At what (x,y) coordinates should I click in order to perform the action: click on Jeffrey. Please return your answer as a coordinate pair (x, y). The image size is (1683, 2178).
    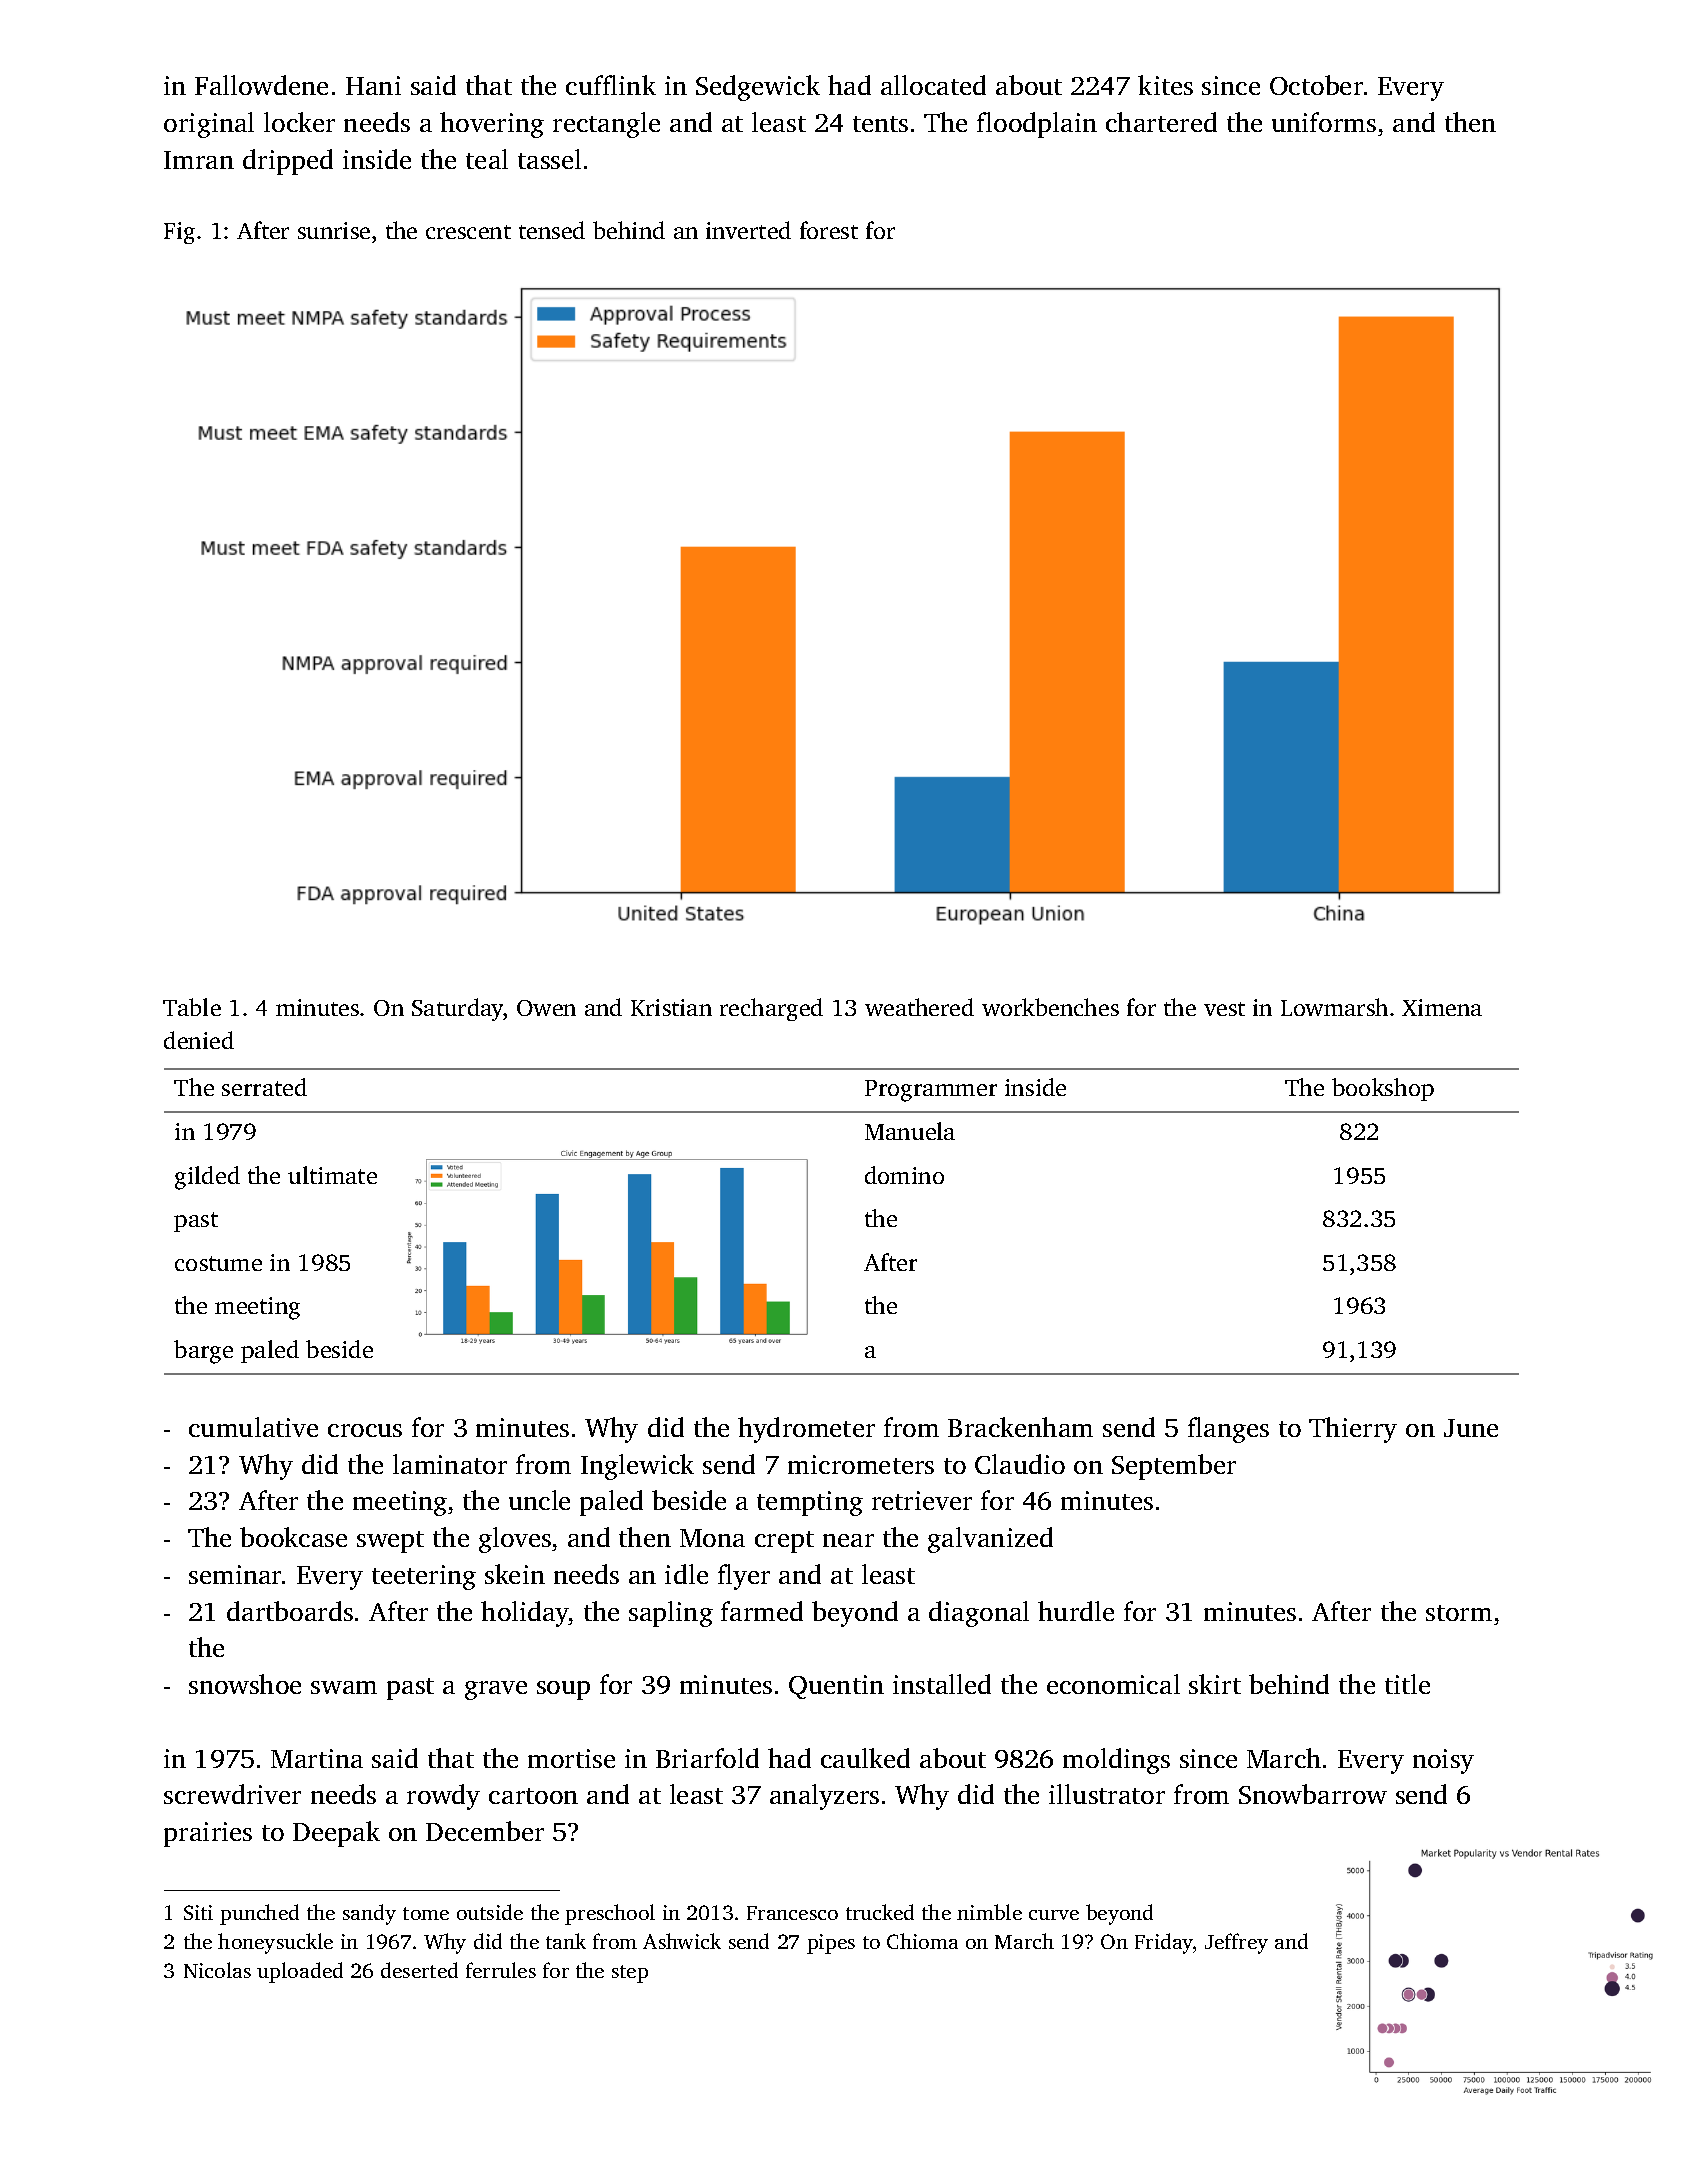
    Looking at the image, I should click on (1236, 1943).
